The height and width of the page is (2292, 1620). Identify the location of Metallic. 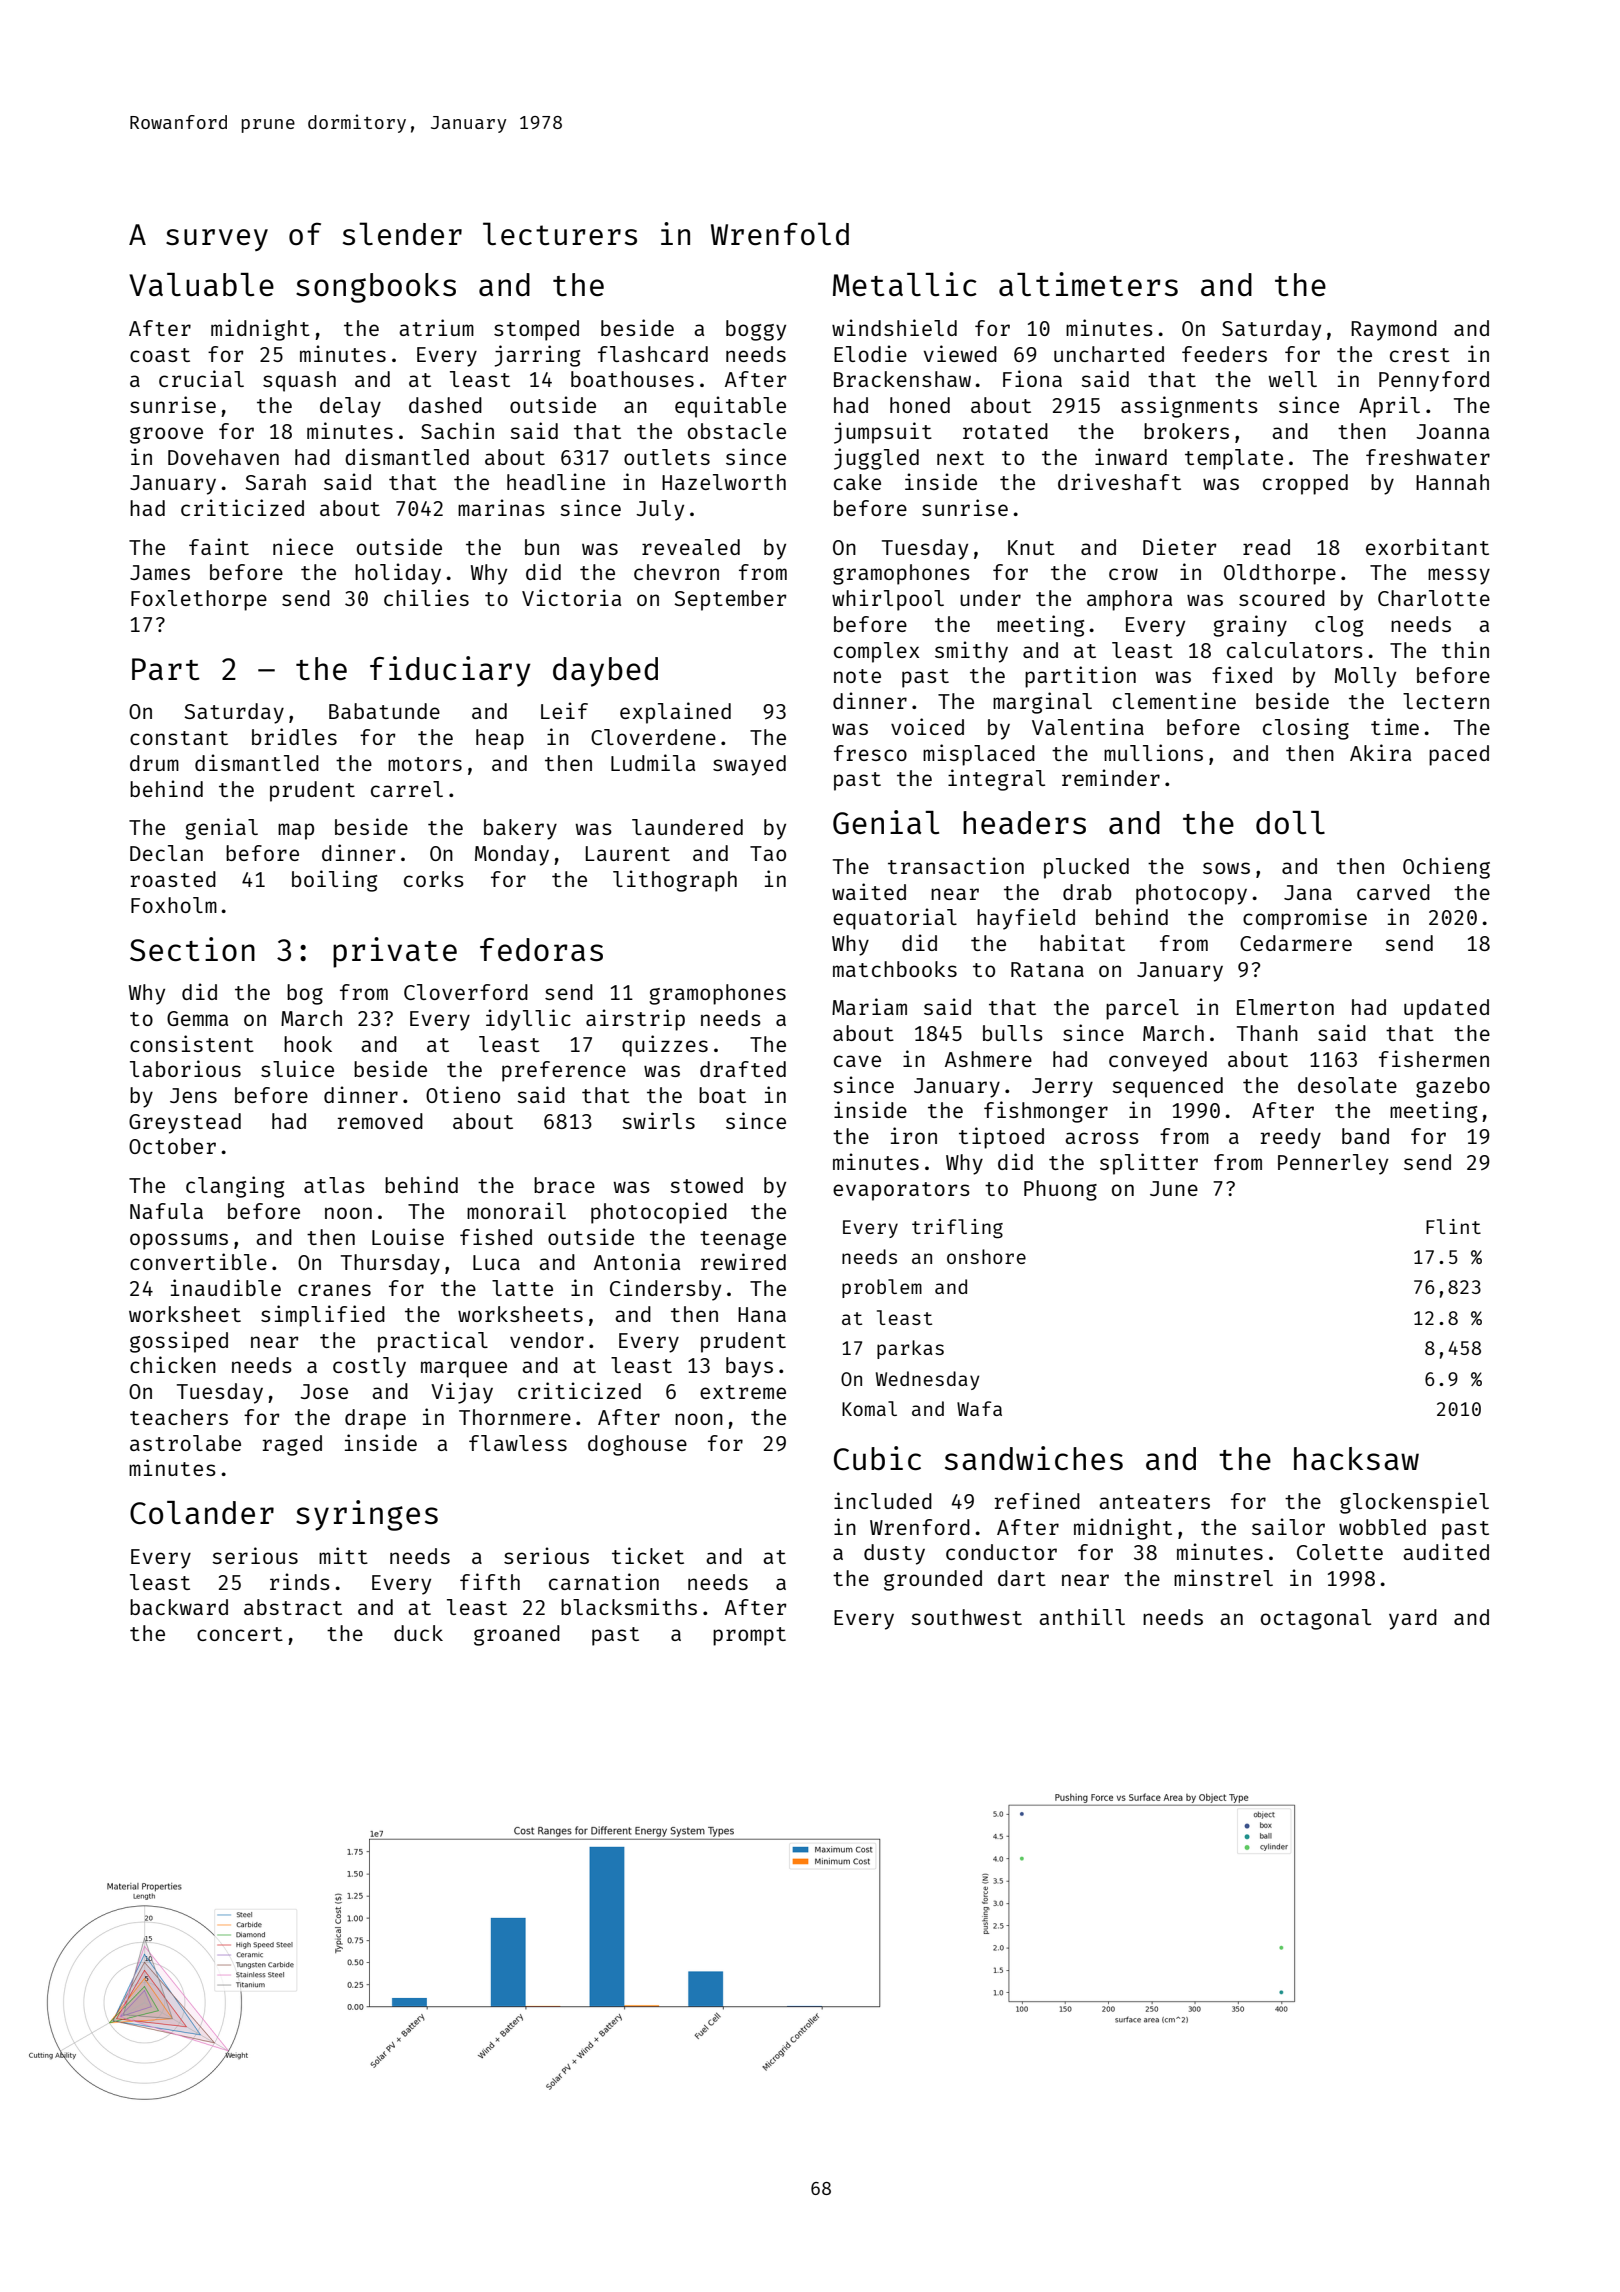
(905, 284).
